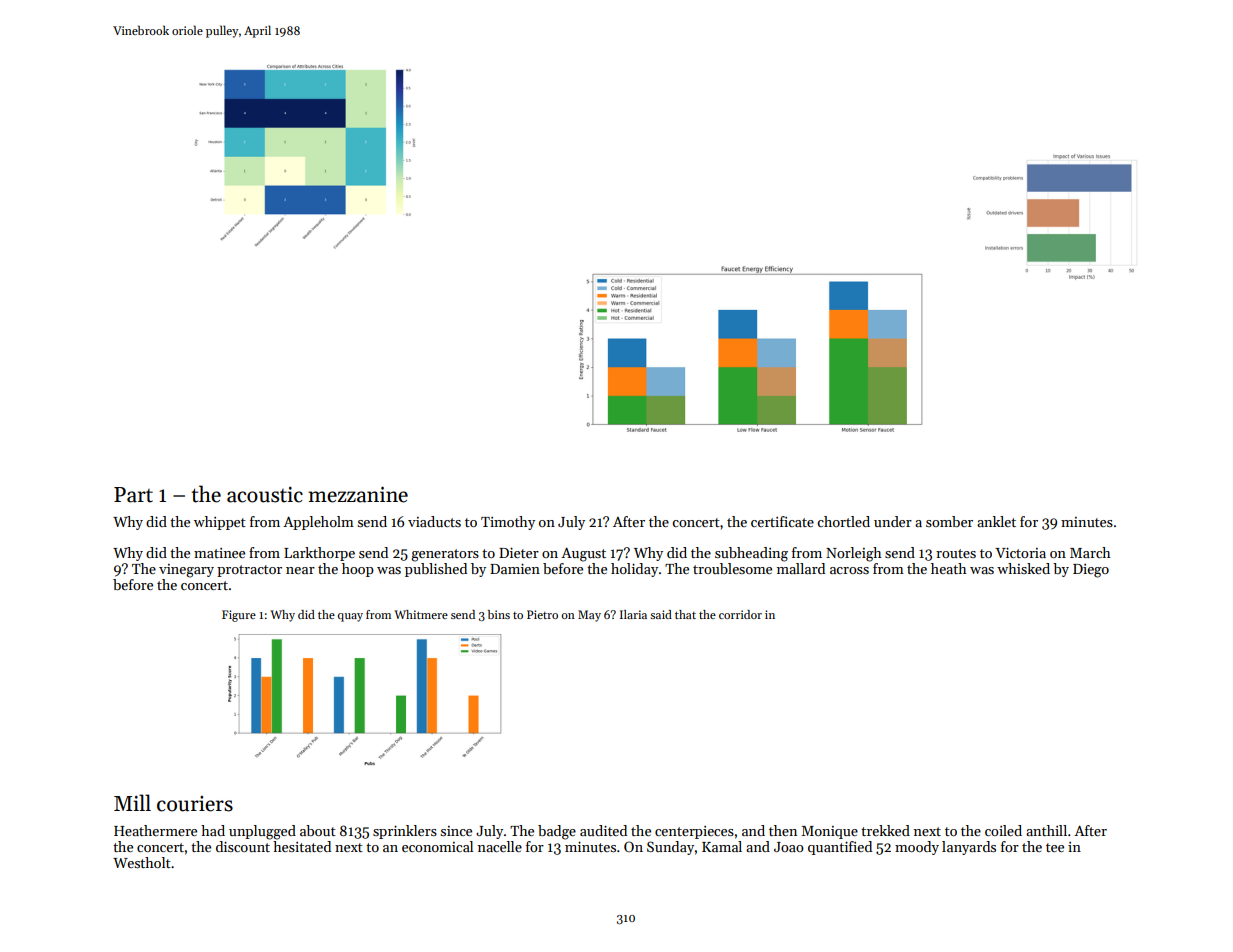 This screenshot has width=1233, height=952. What do you see at coordinates (1020, 552) in the screenshot?
I see `Victoria` at bounding box center [1020, 552].
